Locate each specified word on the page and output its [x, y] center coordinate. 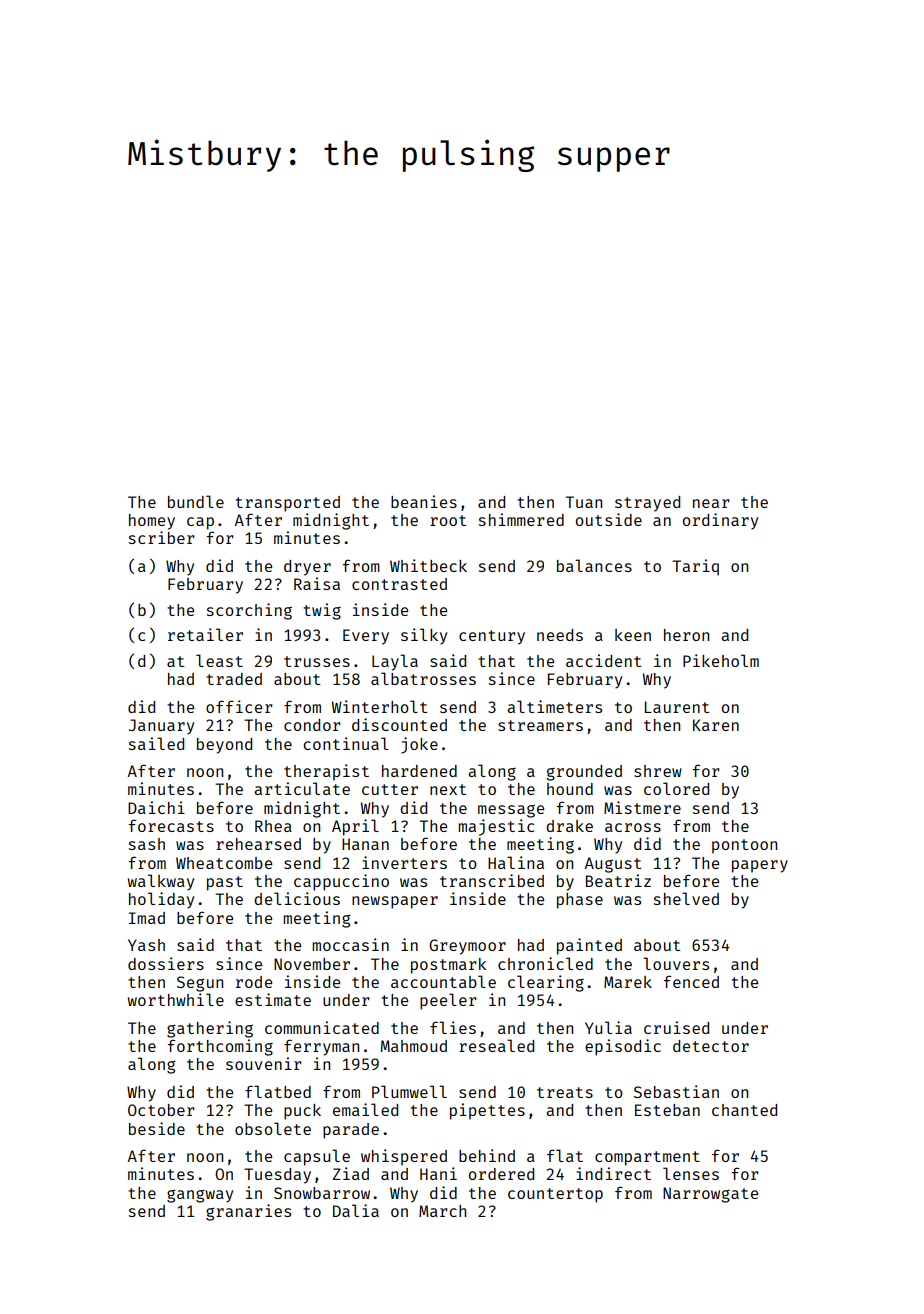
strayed [647, 504]
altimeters [554, 706]
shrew [658, 771]
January [161, 727]
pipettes [487, 1111]
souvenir [264, 1063]
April [355, 827]
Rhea [273, 826]
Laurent [677, 707]
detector [711, 1046]
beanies [424, 501]
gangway [200, 1196]
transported [287, 504]
